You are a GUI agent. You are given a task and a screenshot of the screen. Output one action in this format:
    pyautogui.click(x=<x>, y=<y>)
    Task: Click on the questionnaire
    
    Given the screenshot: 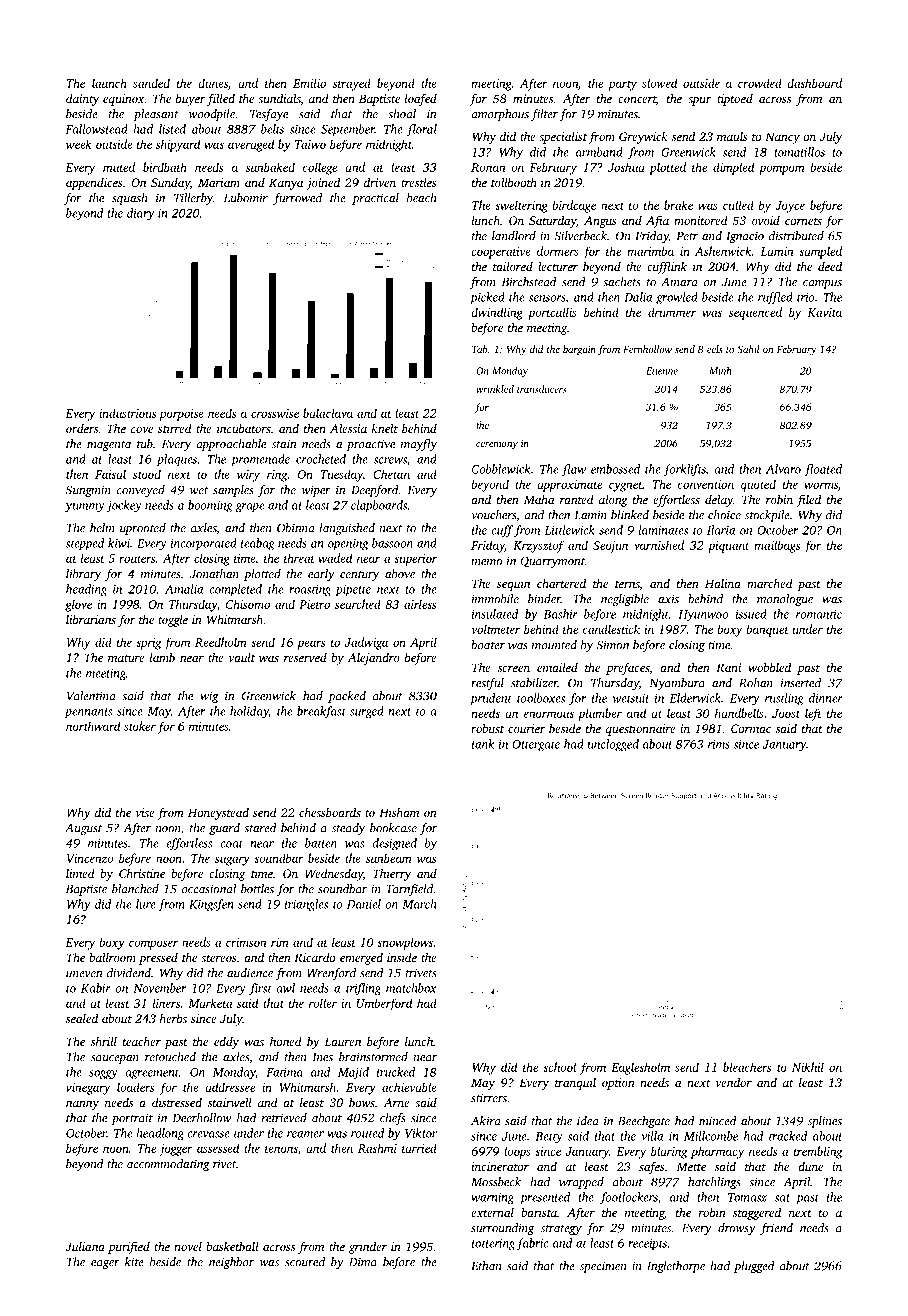 What is the action you would take?
    pyautogui.click(x=641, y=730)
